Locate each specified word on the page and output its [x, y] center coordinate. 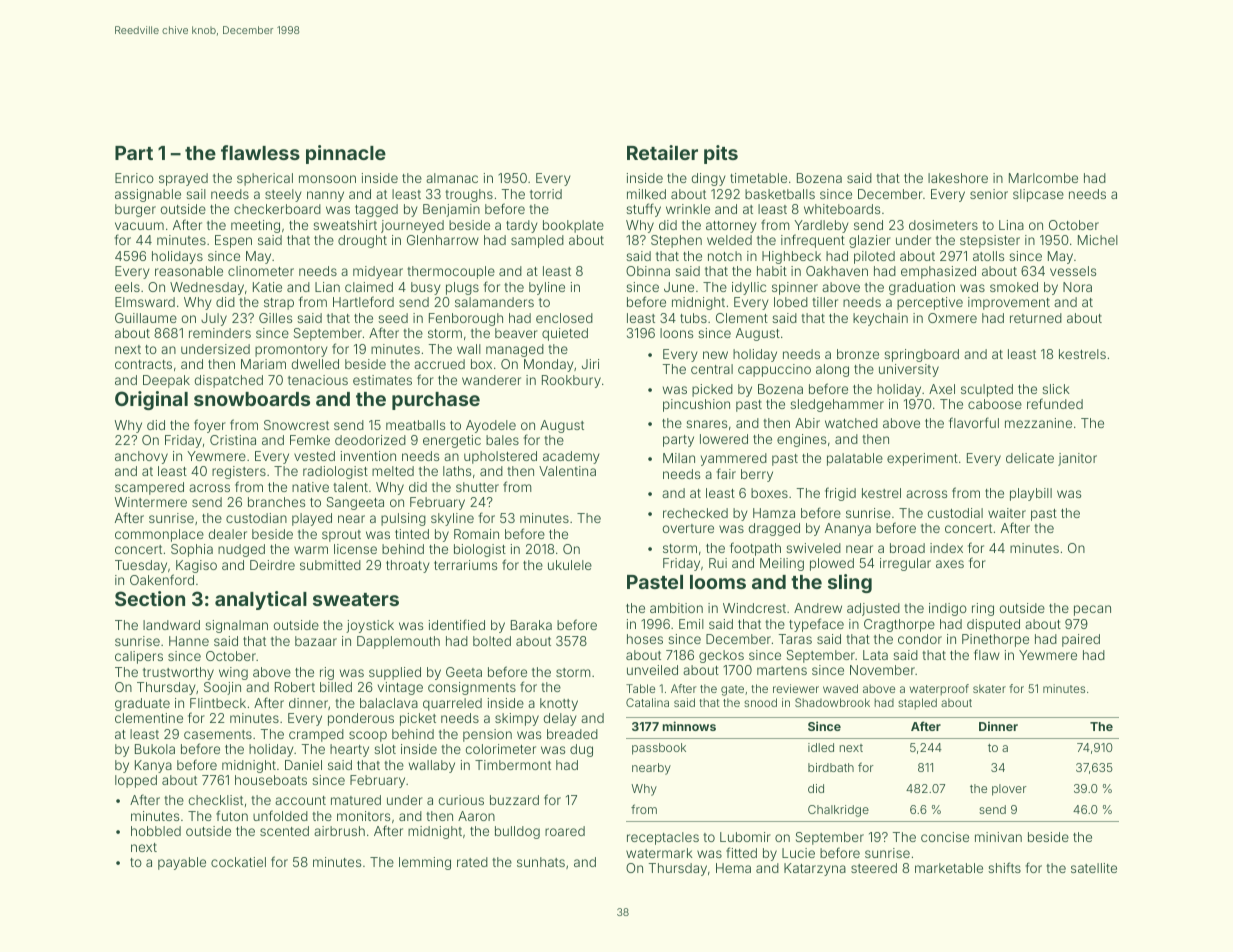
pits [721, 154]
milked [646, 194]
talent [350, 487]
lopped [136, 781]
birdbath [831, 767]
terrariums [465, 565]
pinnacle [346, 154]
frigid [840, 494]
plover [1009, 790]
